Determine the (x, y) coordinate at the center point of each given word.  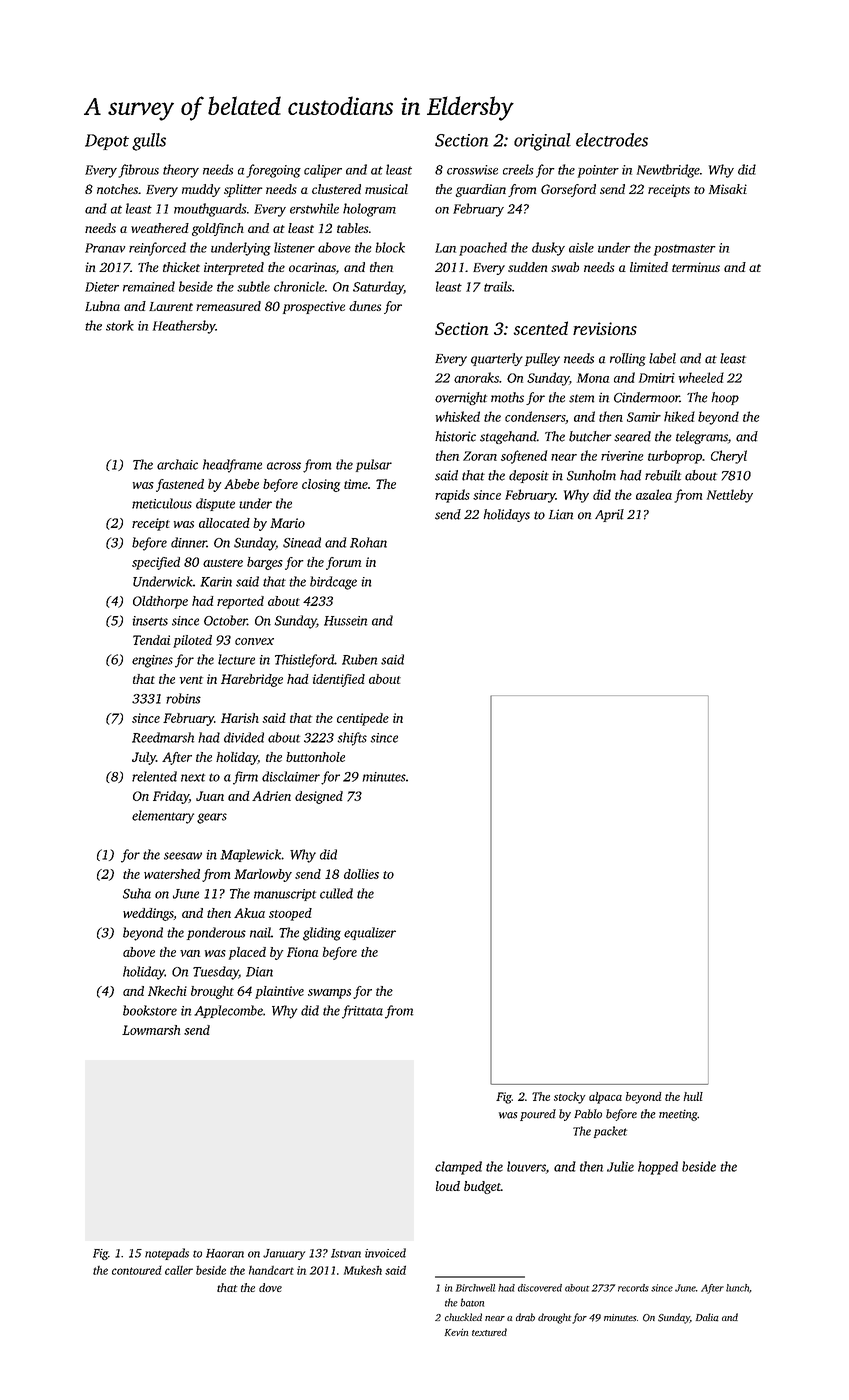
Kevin (456, 1332)
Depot (107, 142)
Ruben (359, 659)
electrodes (612, 140)
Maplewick (251, 855)
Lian (561, 514)
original (542, 142)
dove (270, 1287)
